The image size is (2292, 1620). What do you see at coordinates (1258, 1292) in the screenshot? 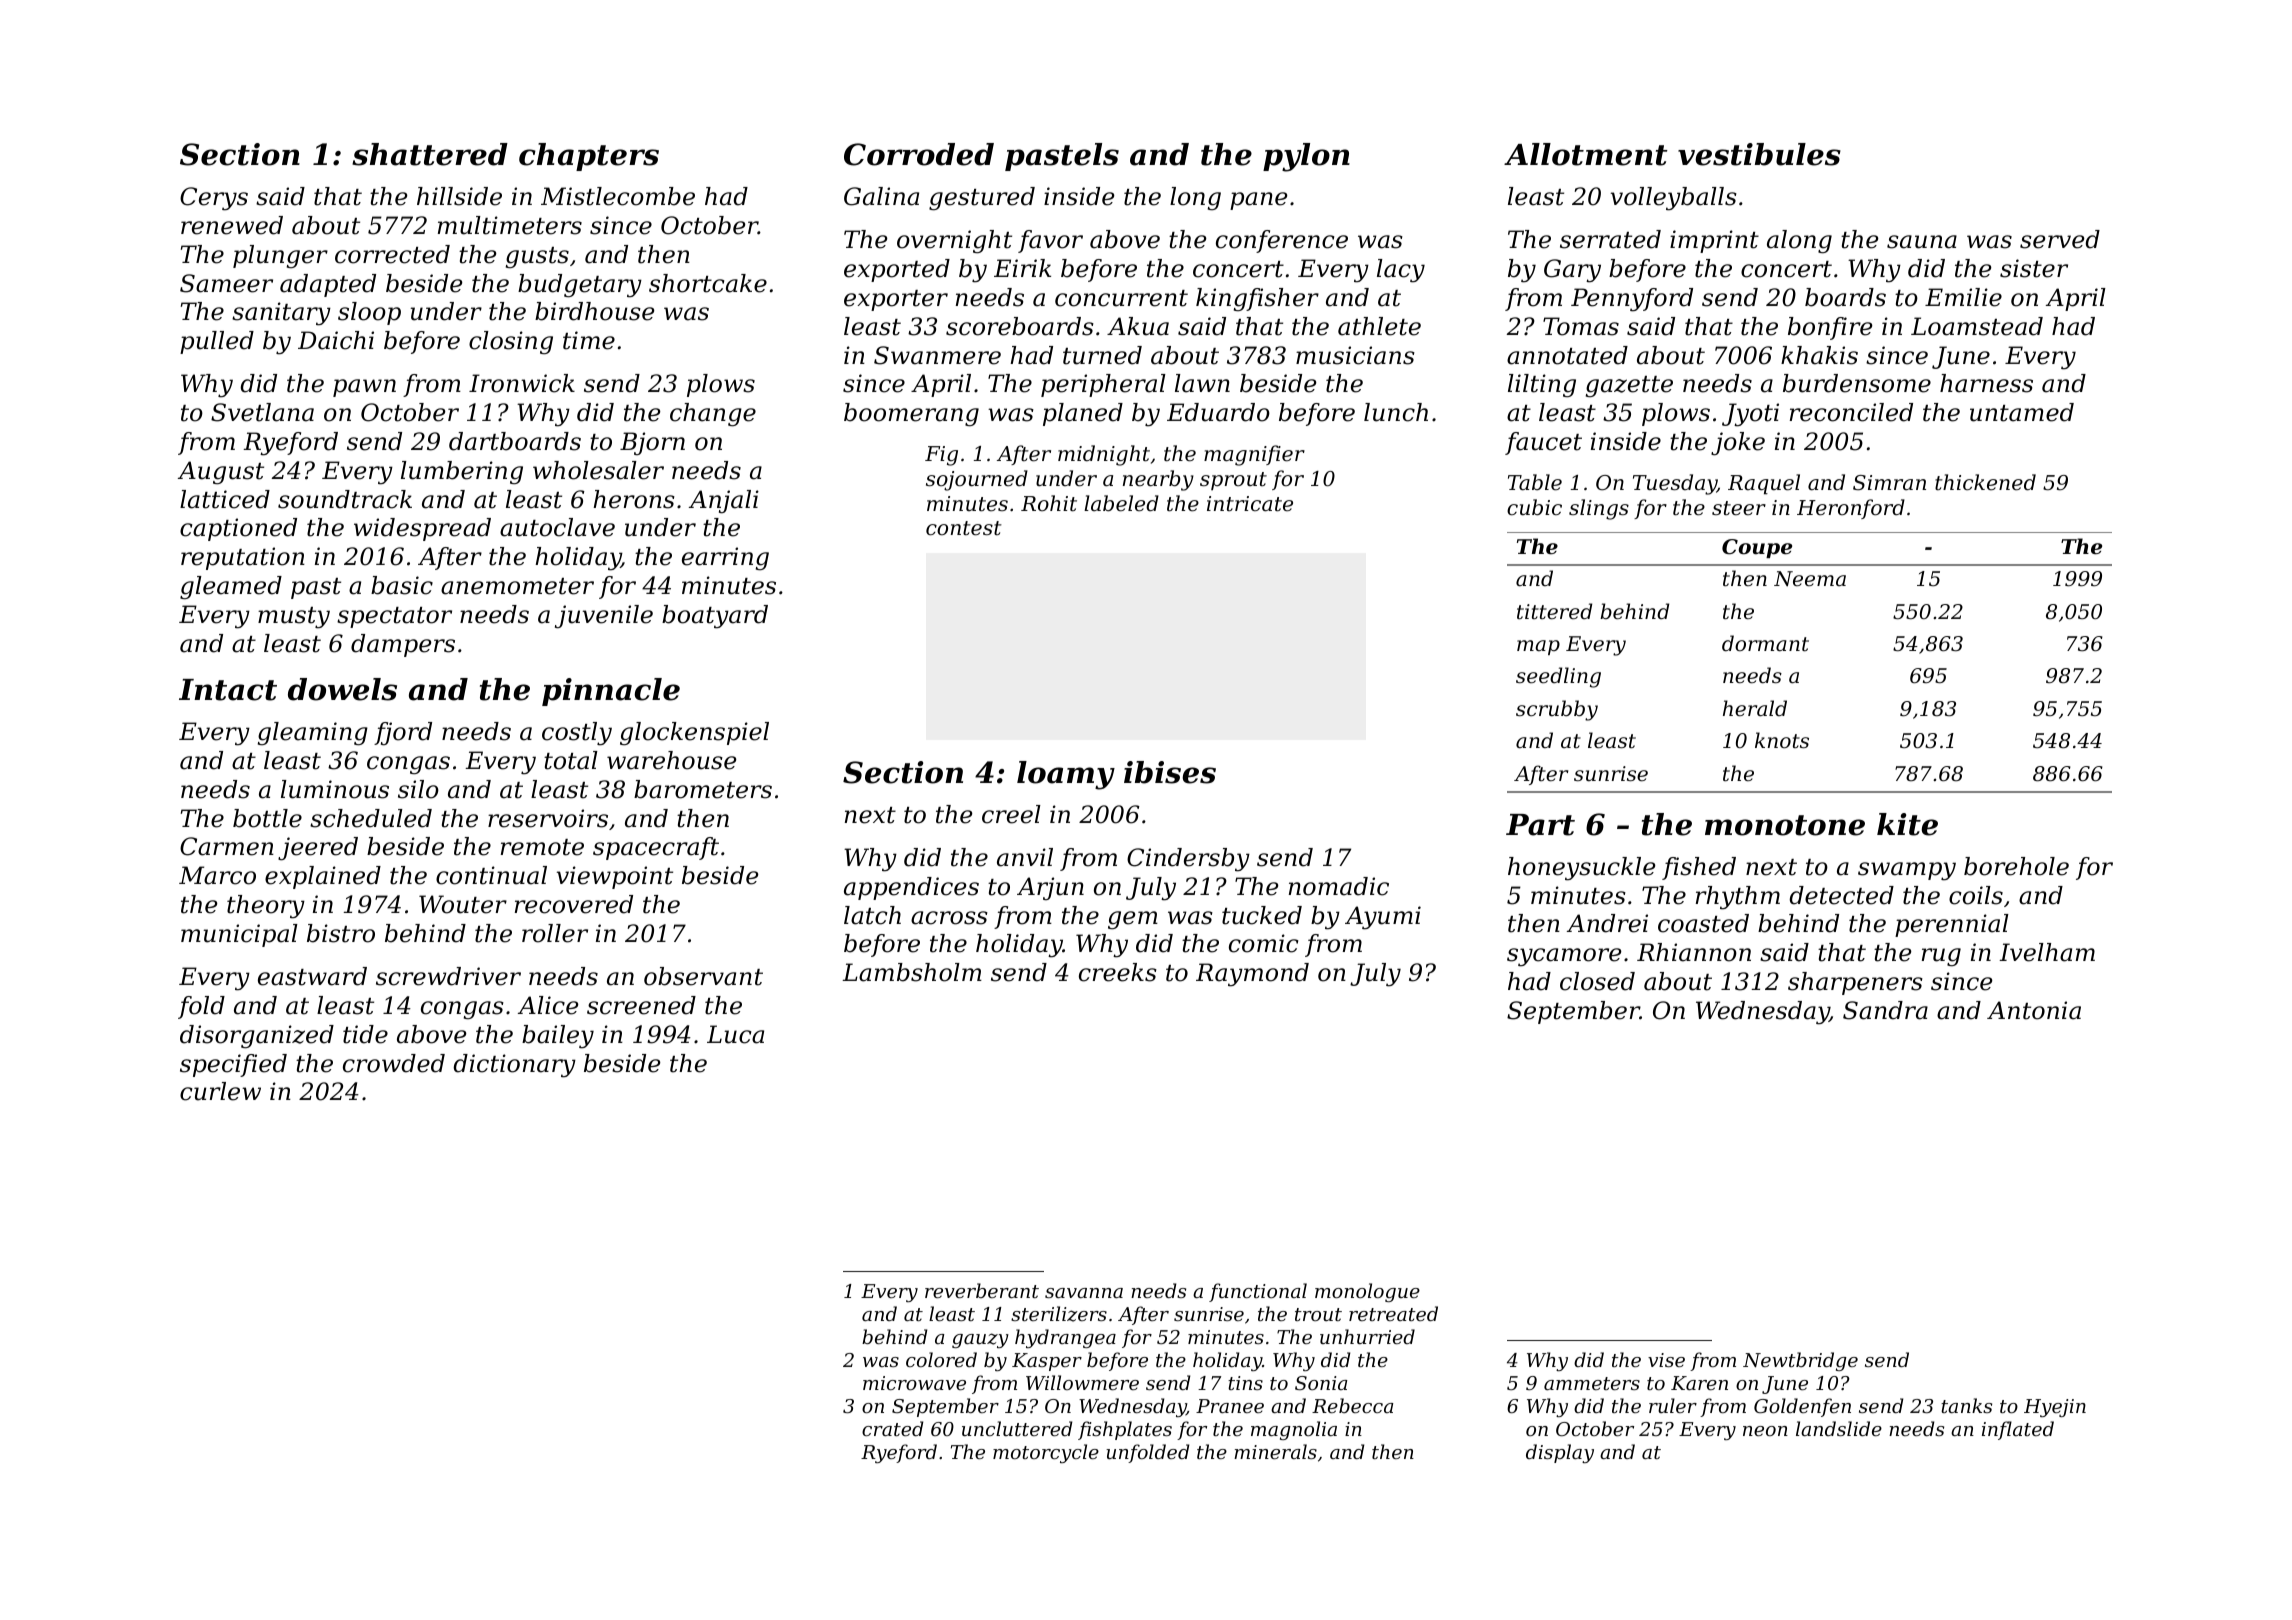
I see `functional` at bounding box center [1258, 1292].
